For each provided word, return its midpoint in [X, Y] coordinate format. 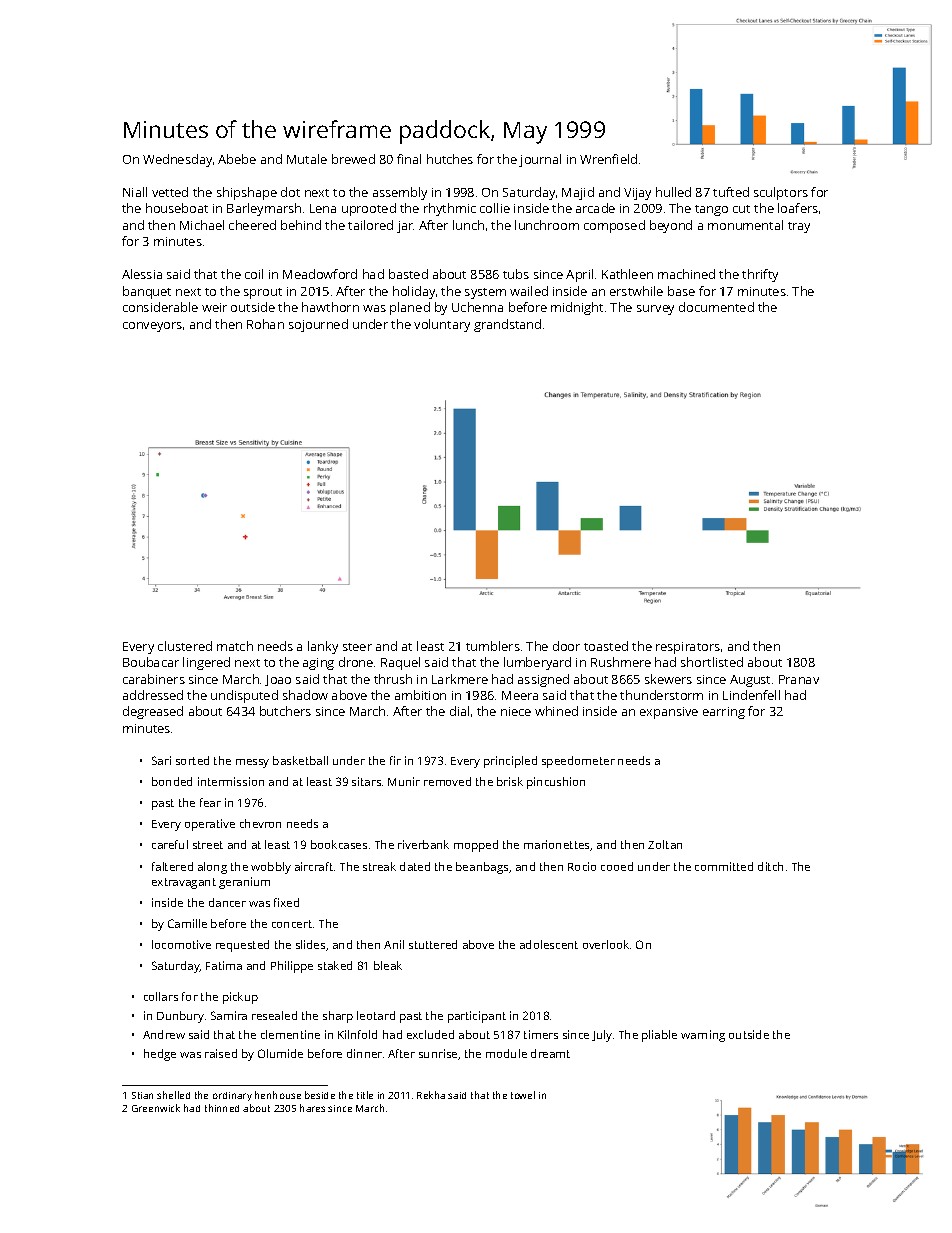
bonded [172, 781]
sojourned [318, 325]
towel [523, 1095]
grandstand [507, 325]
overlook [606, 944]
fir [395, 760]
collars [161, 996]
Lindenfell [751, 695]
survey [655, 310]
